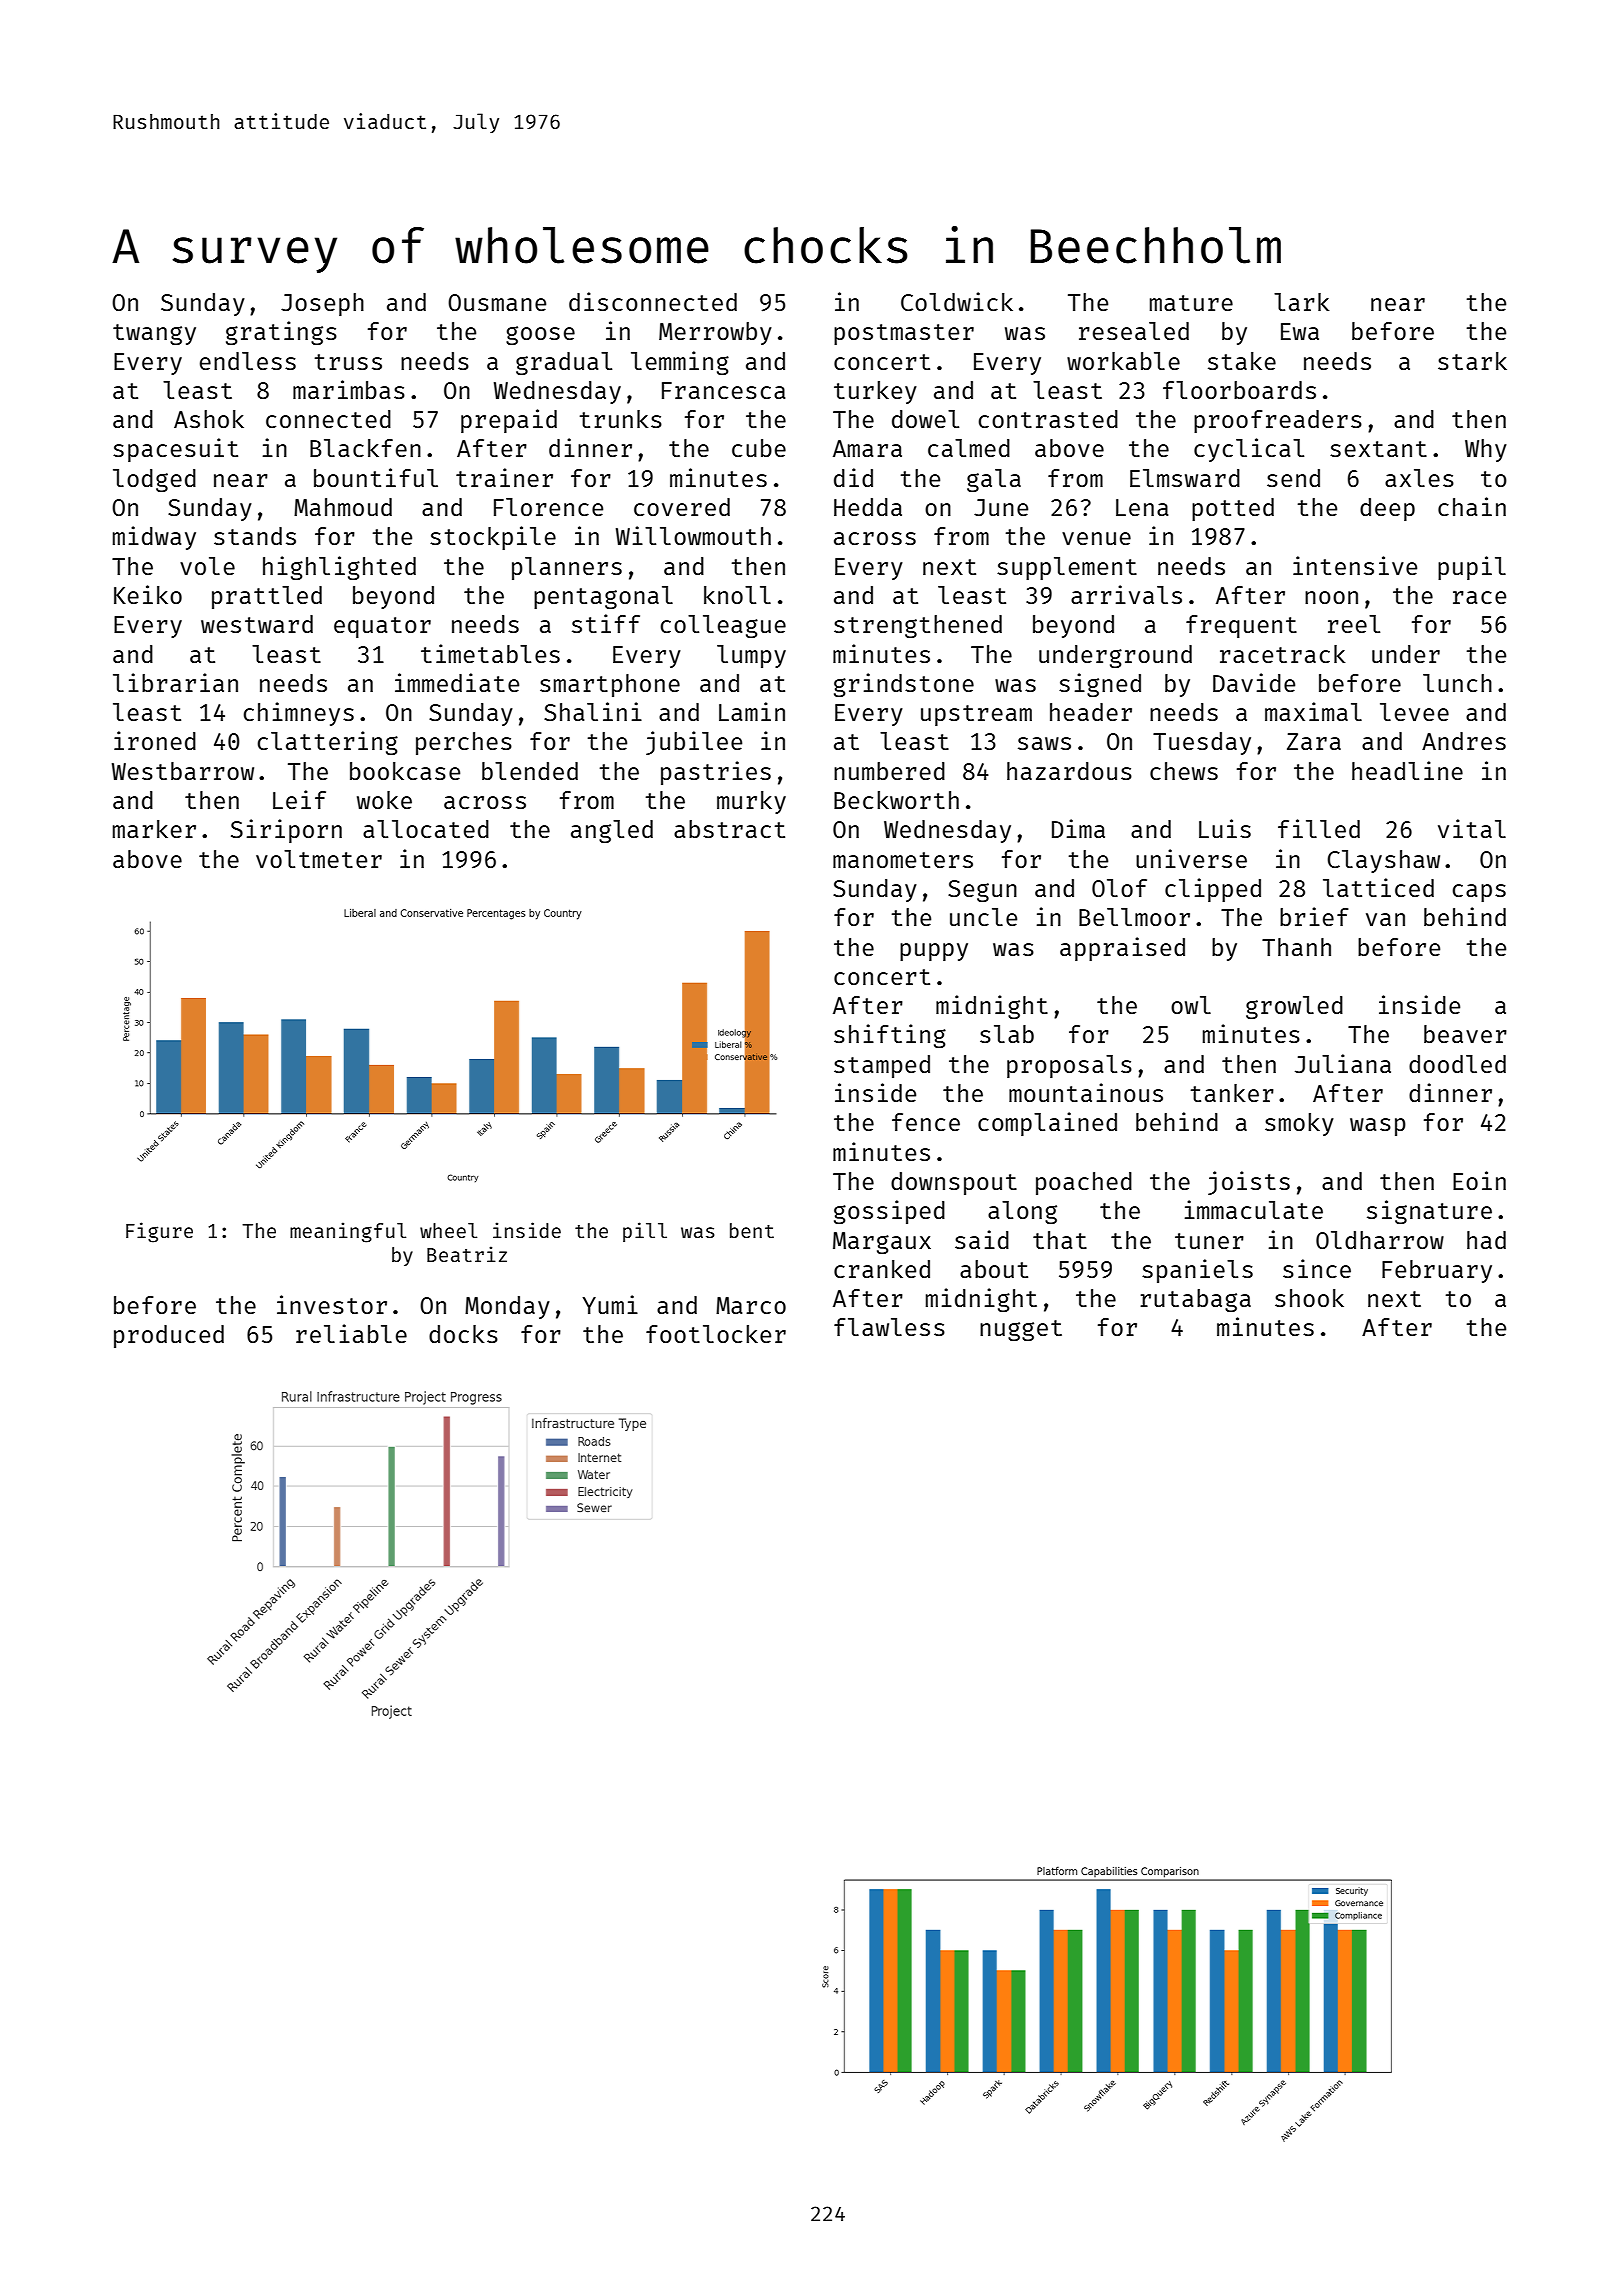  What do you see at coordinates (175, 682) in the image?
I see `librarian` at bounding box center [175, 682].
